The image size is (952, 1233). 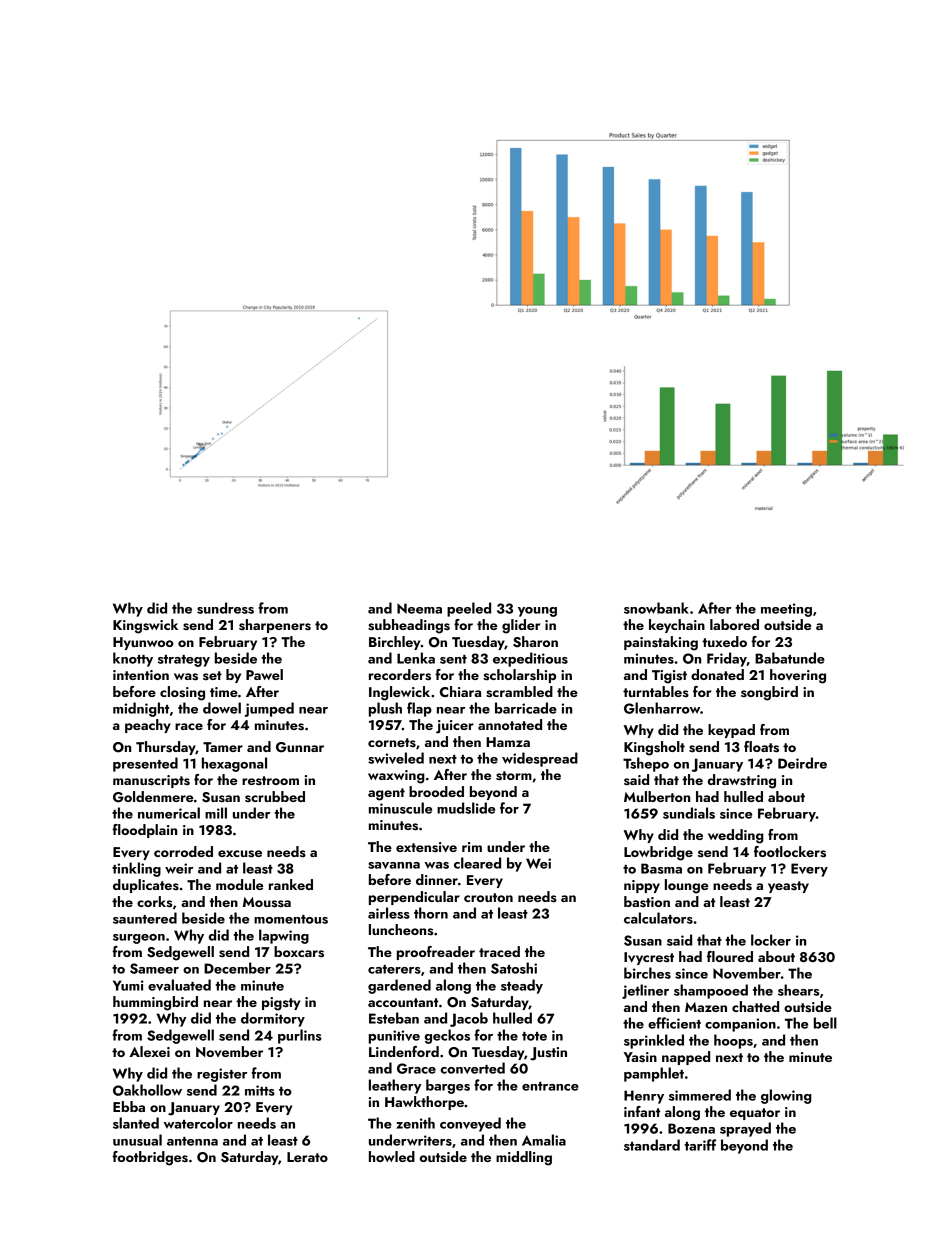 I want to click on keypad, so click(x=731, y=731).
